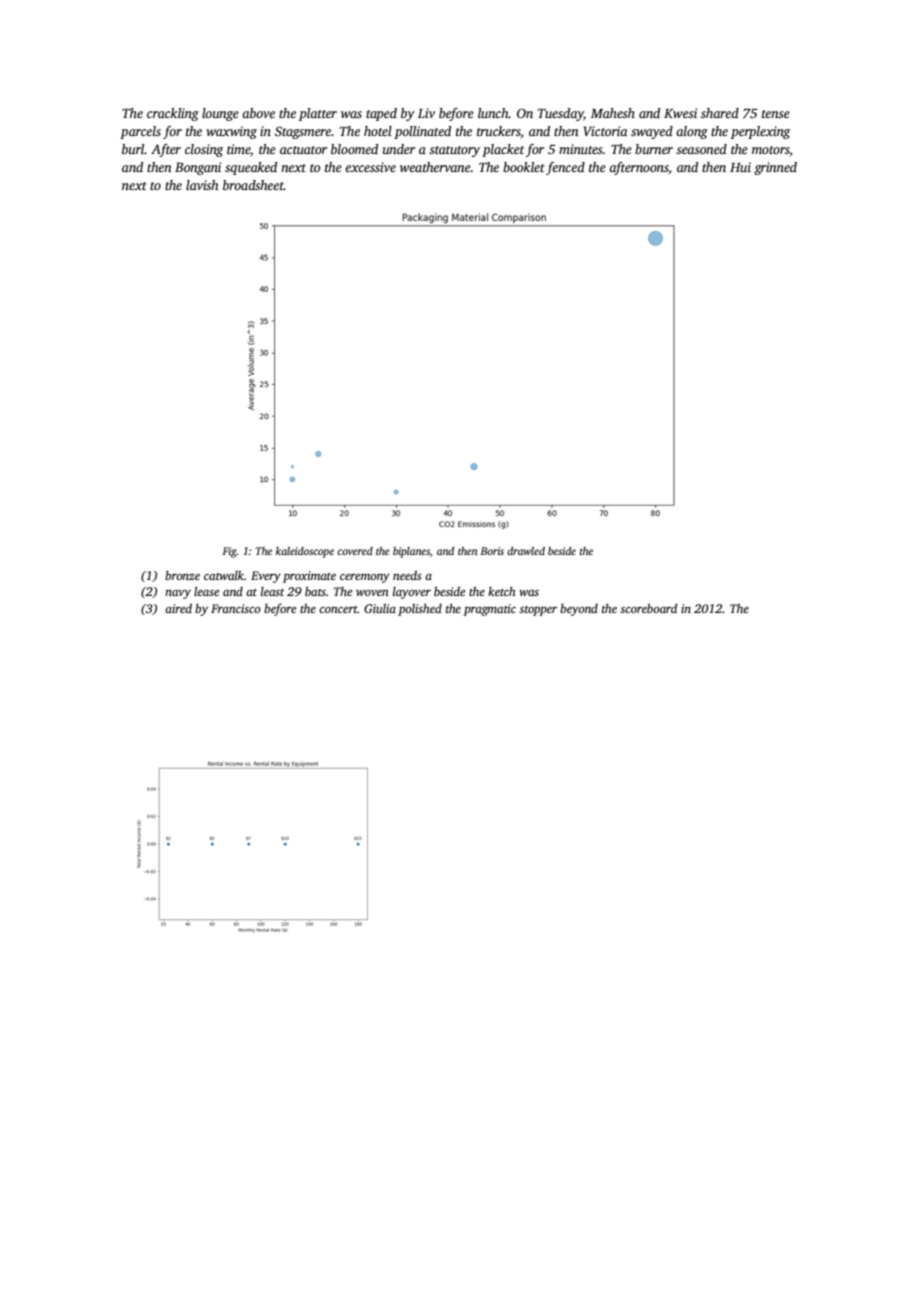 The width and height of the page is (924, 1308). I want to click on biplanes, so click(411, 552).
